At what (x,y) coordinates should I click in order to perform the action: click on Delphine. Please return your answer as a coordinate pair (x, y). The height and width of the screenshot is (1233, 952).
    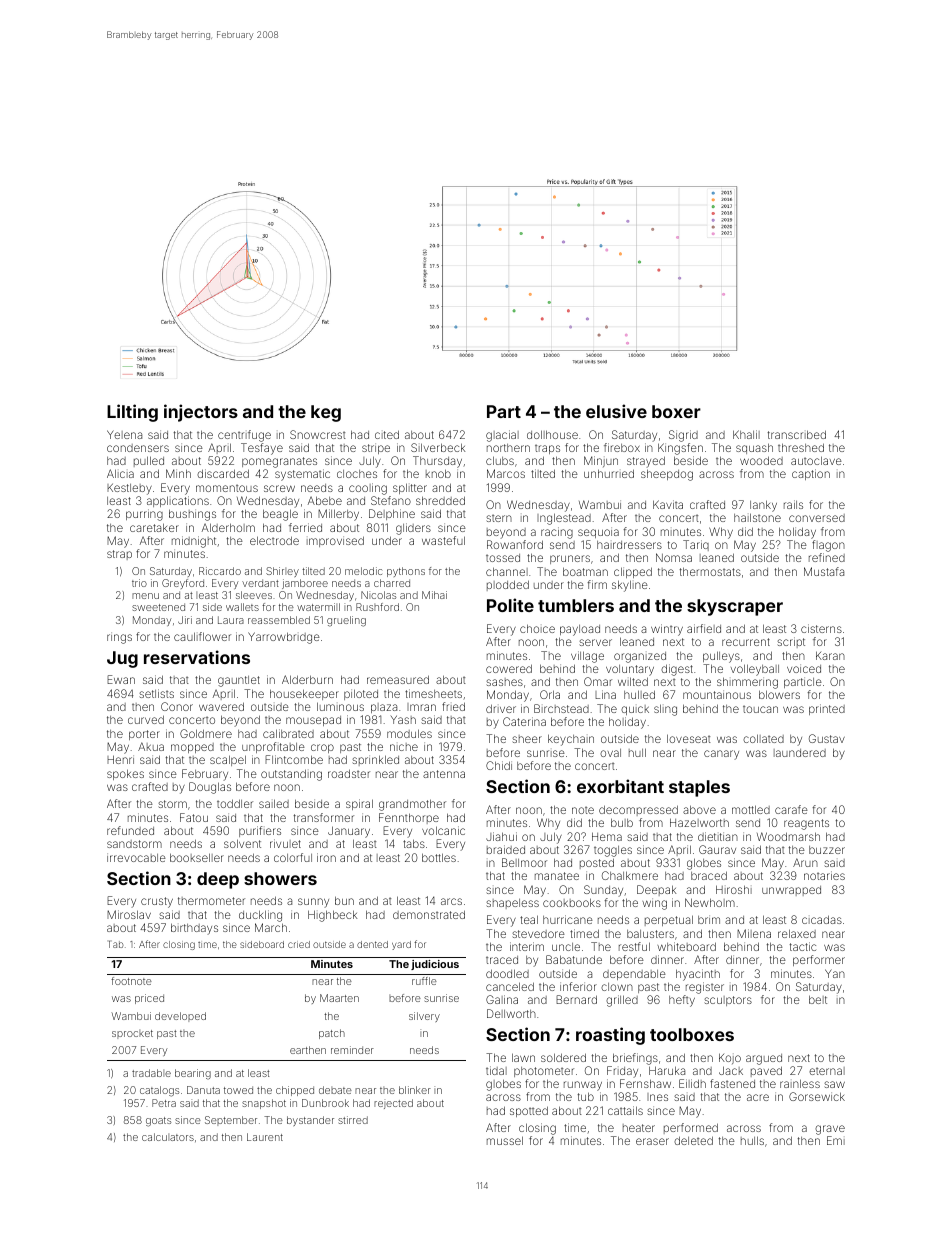
    Looking at the image, I should click on (392, 514).
